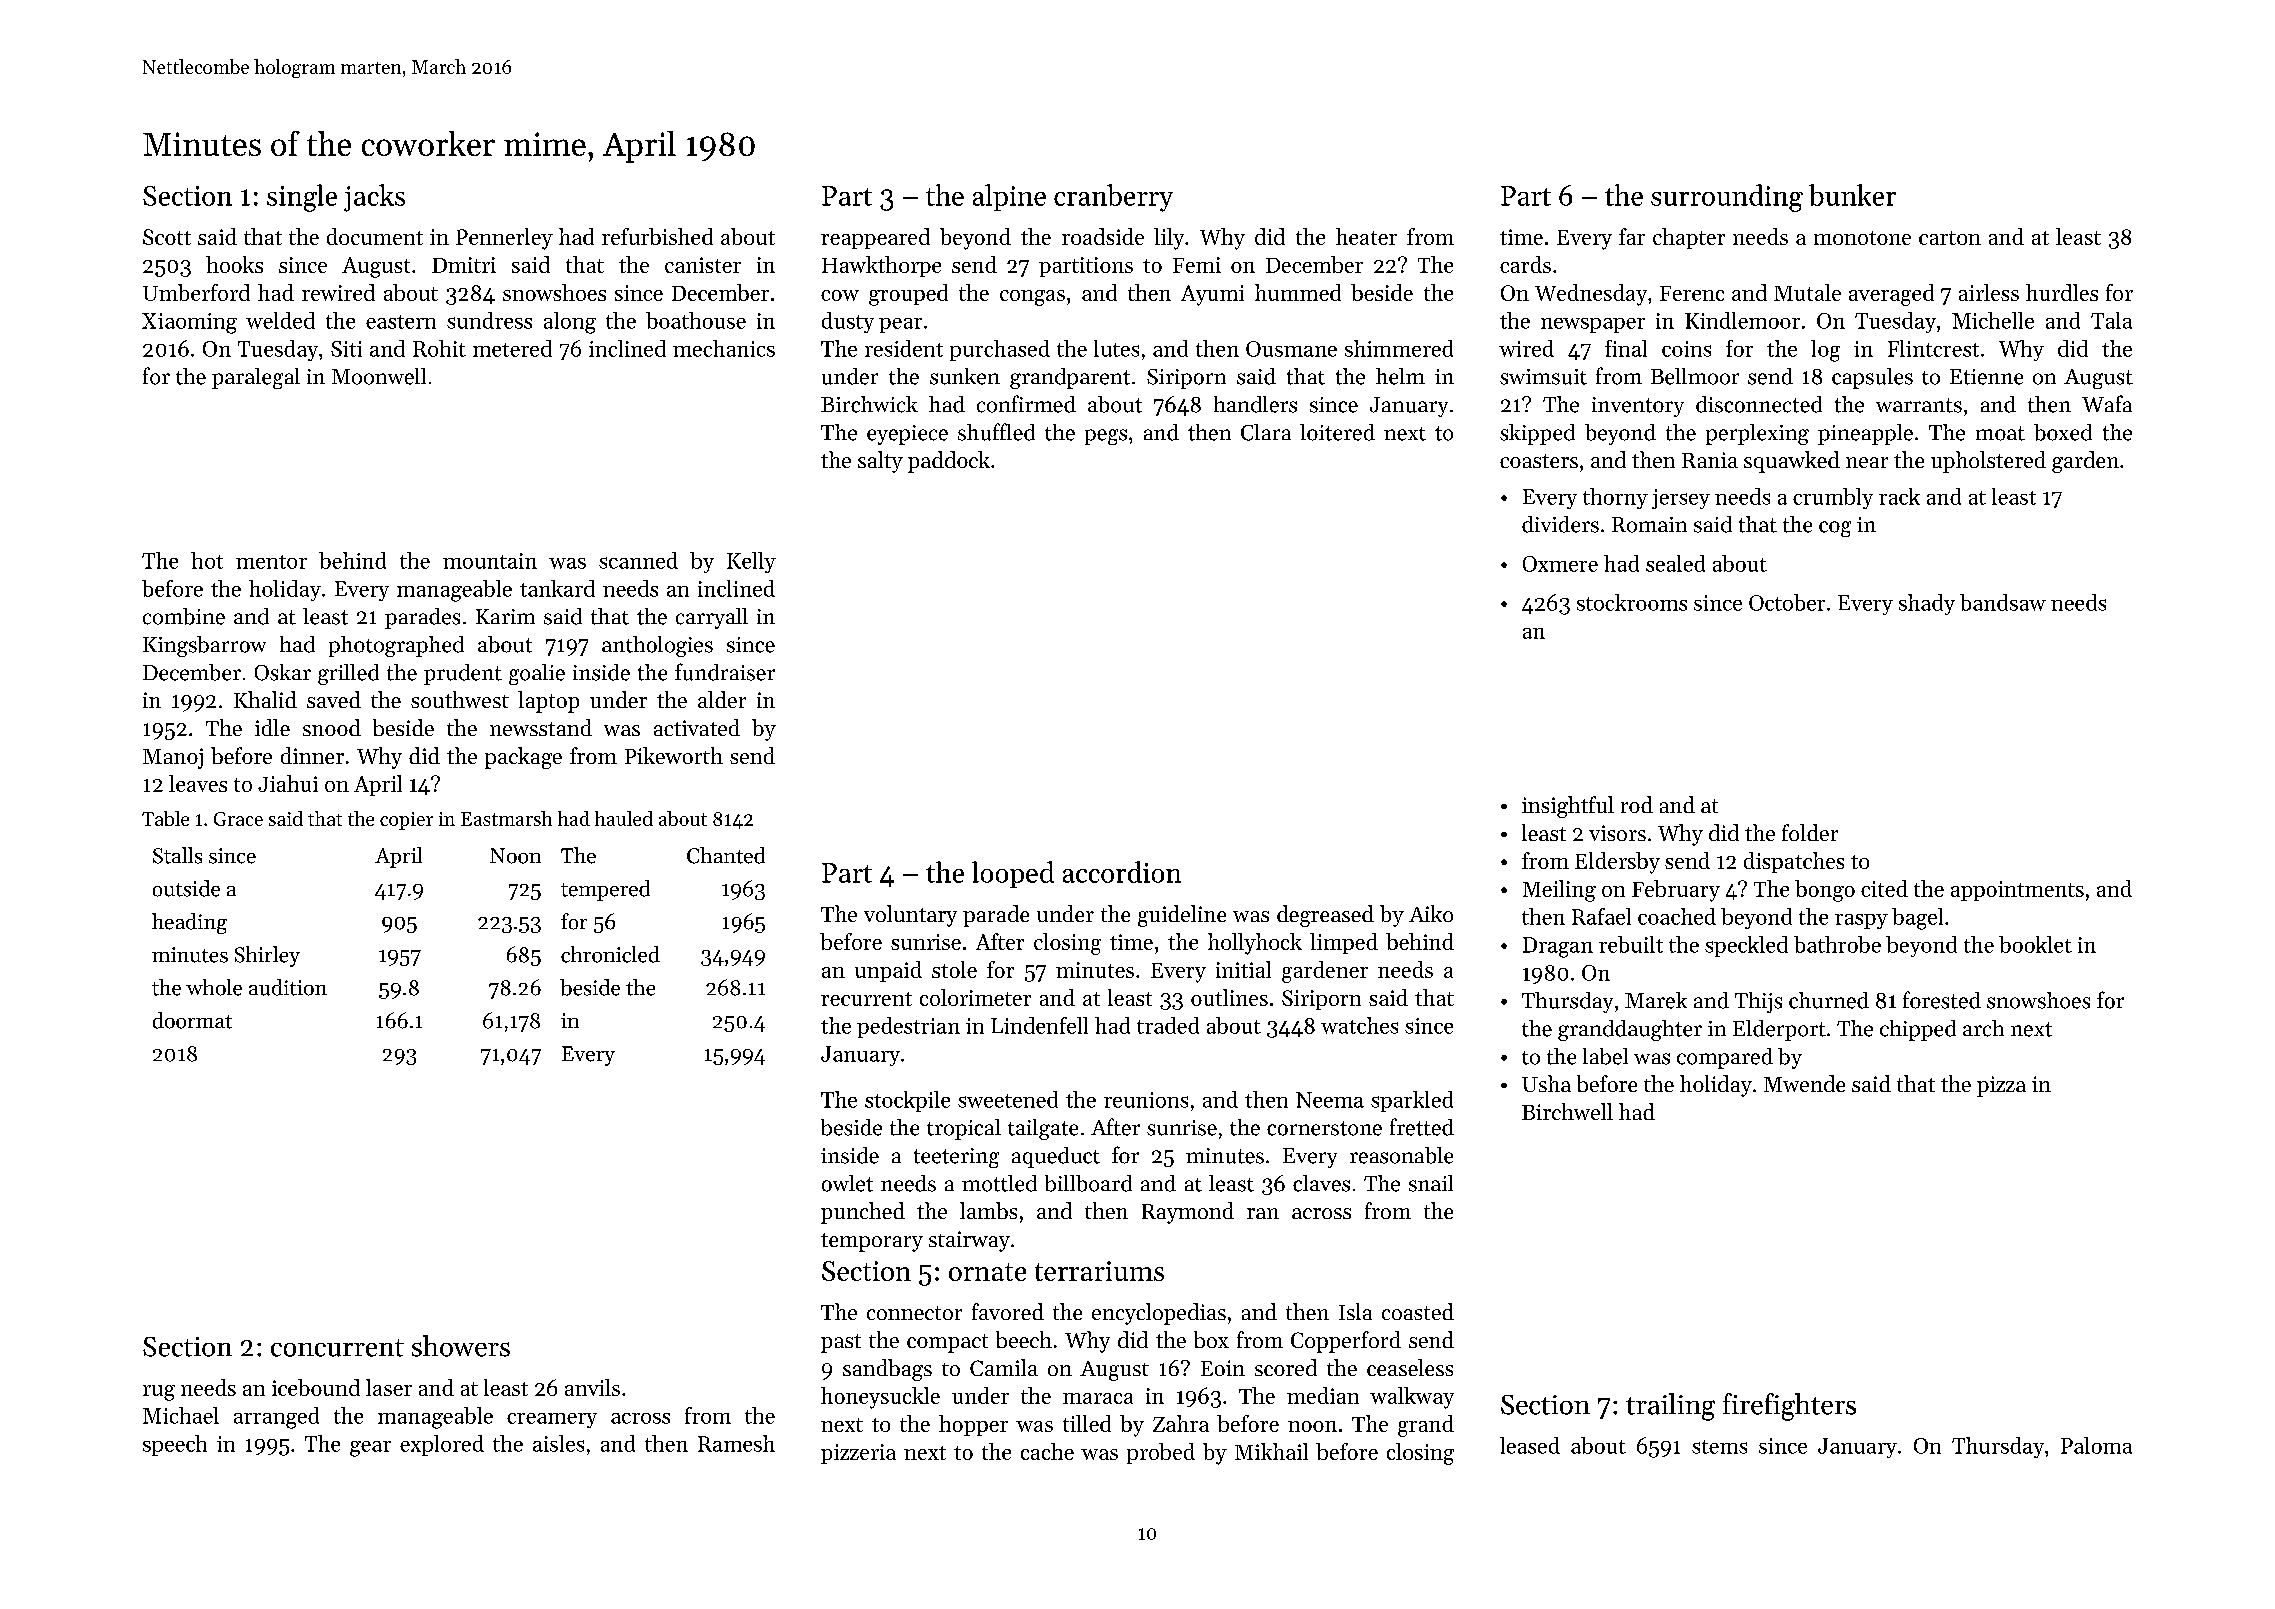 This document has height=1609, width=2275. What do you see at coordinates (2003, 602) in the document?
I see `bandsaw` at bounding box center [2003, 602].
